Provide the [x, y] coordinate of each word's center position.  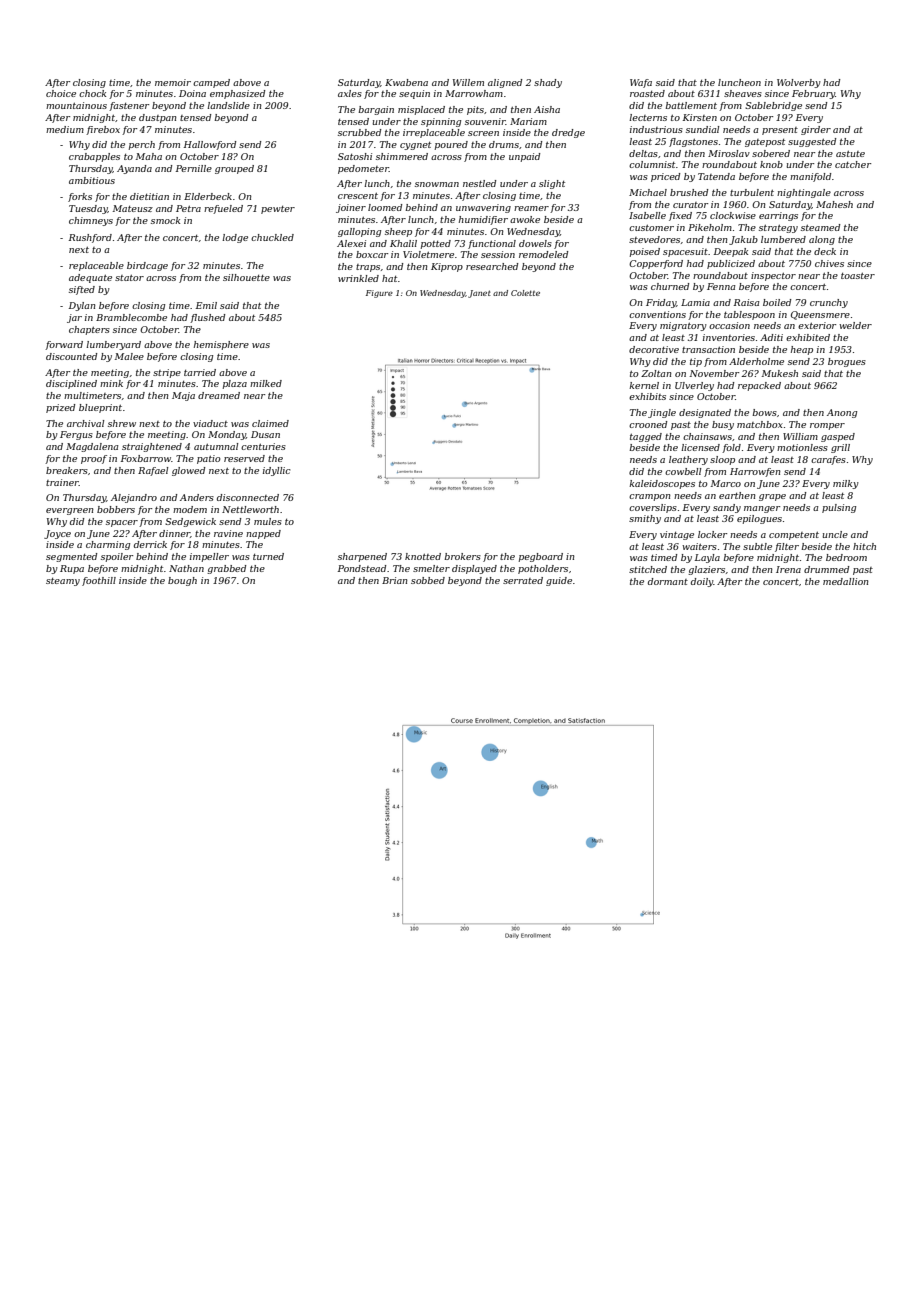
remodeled [543, 254]
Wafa [641, 83]
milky [846, 484]
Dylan [82, 306]
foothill [99, 581]
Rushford [90, 238]
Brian [395, 580]
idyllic [276, 471]
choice [61, 93]
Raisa [746, 302]
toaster [858, 276]
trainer [62, 482]
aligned [505, 83]
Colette [525, 293]
